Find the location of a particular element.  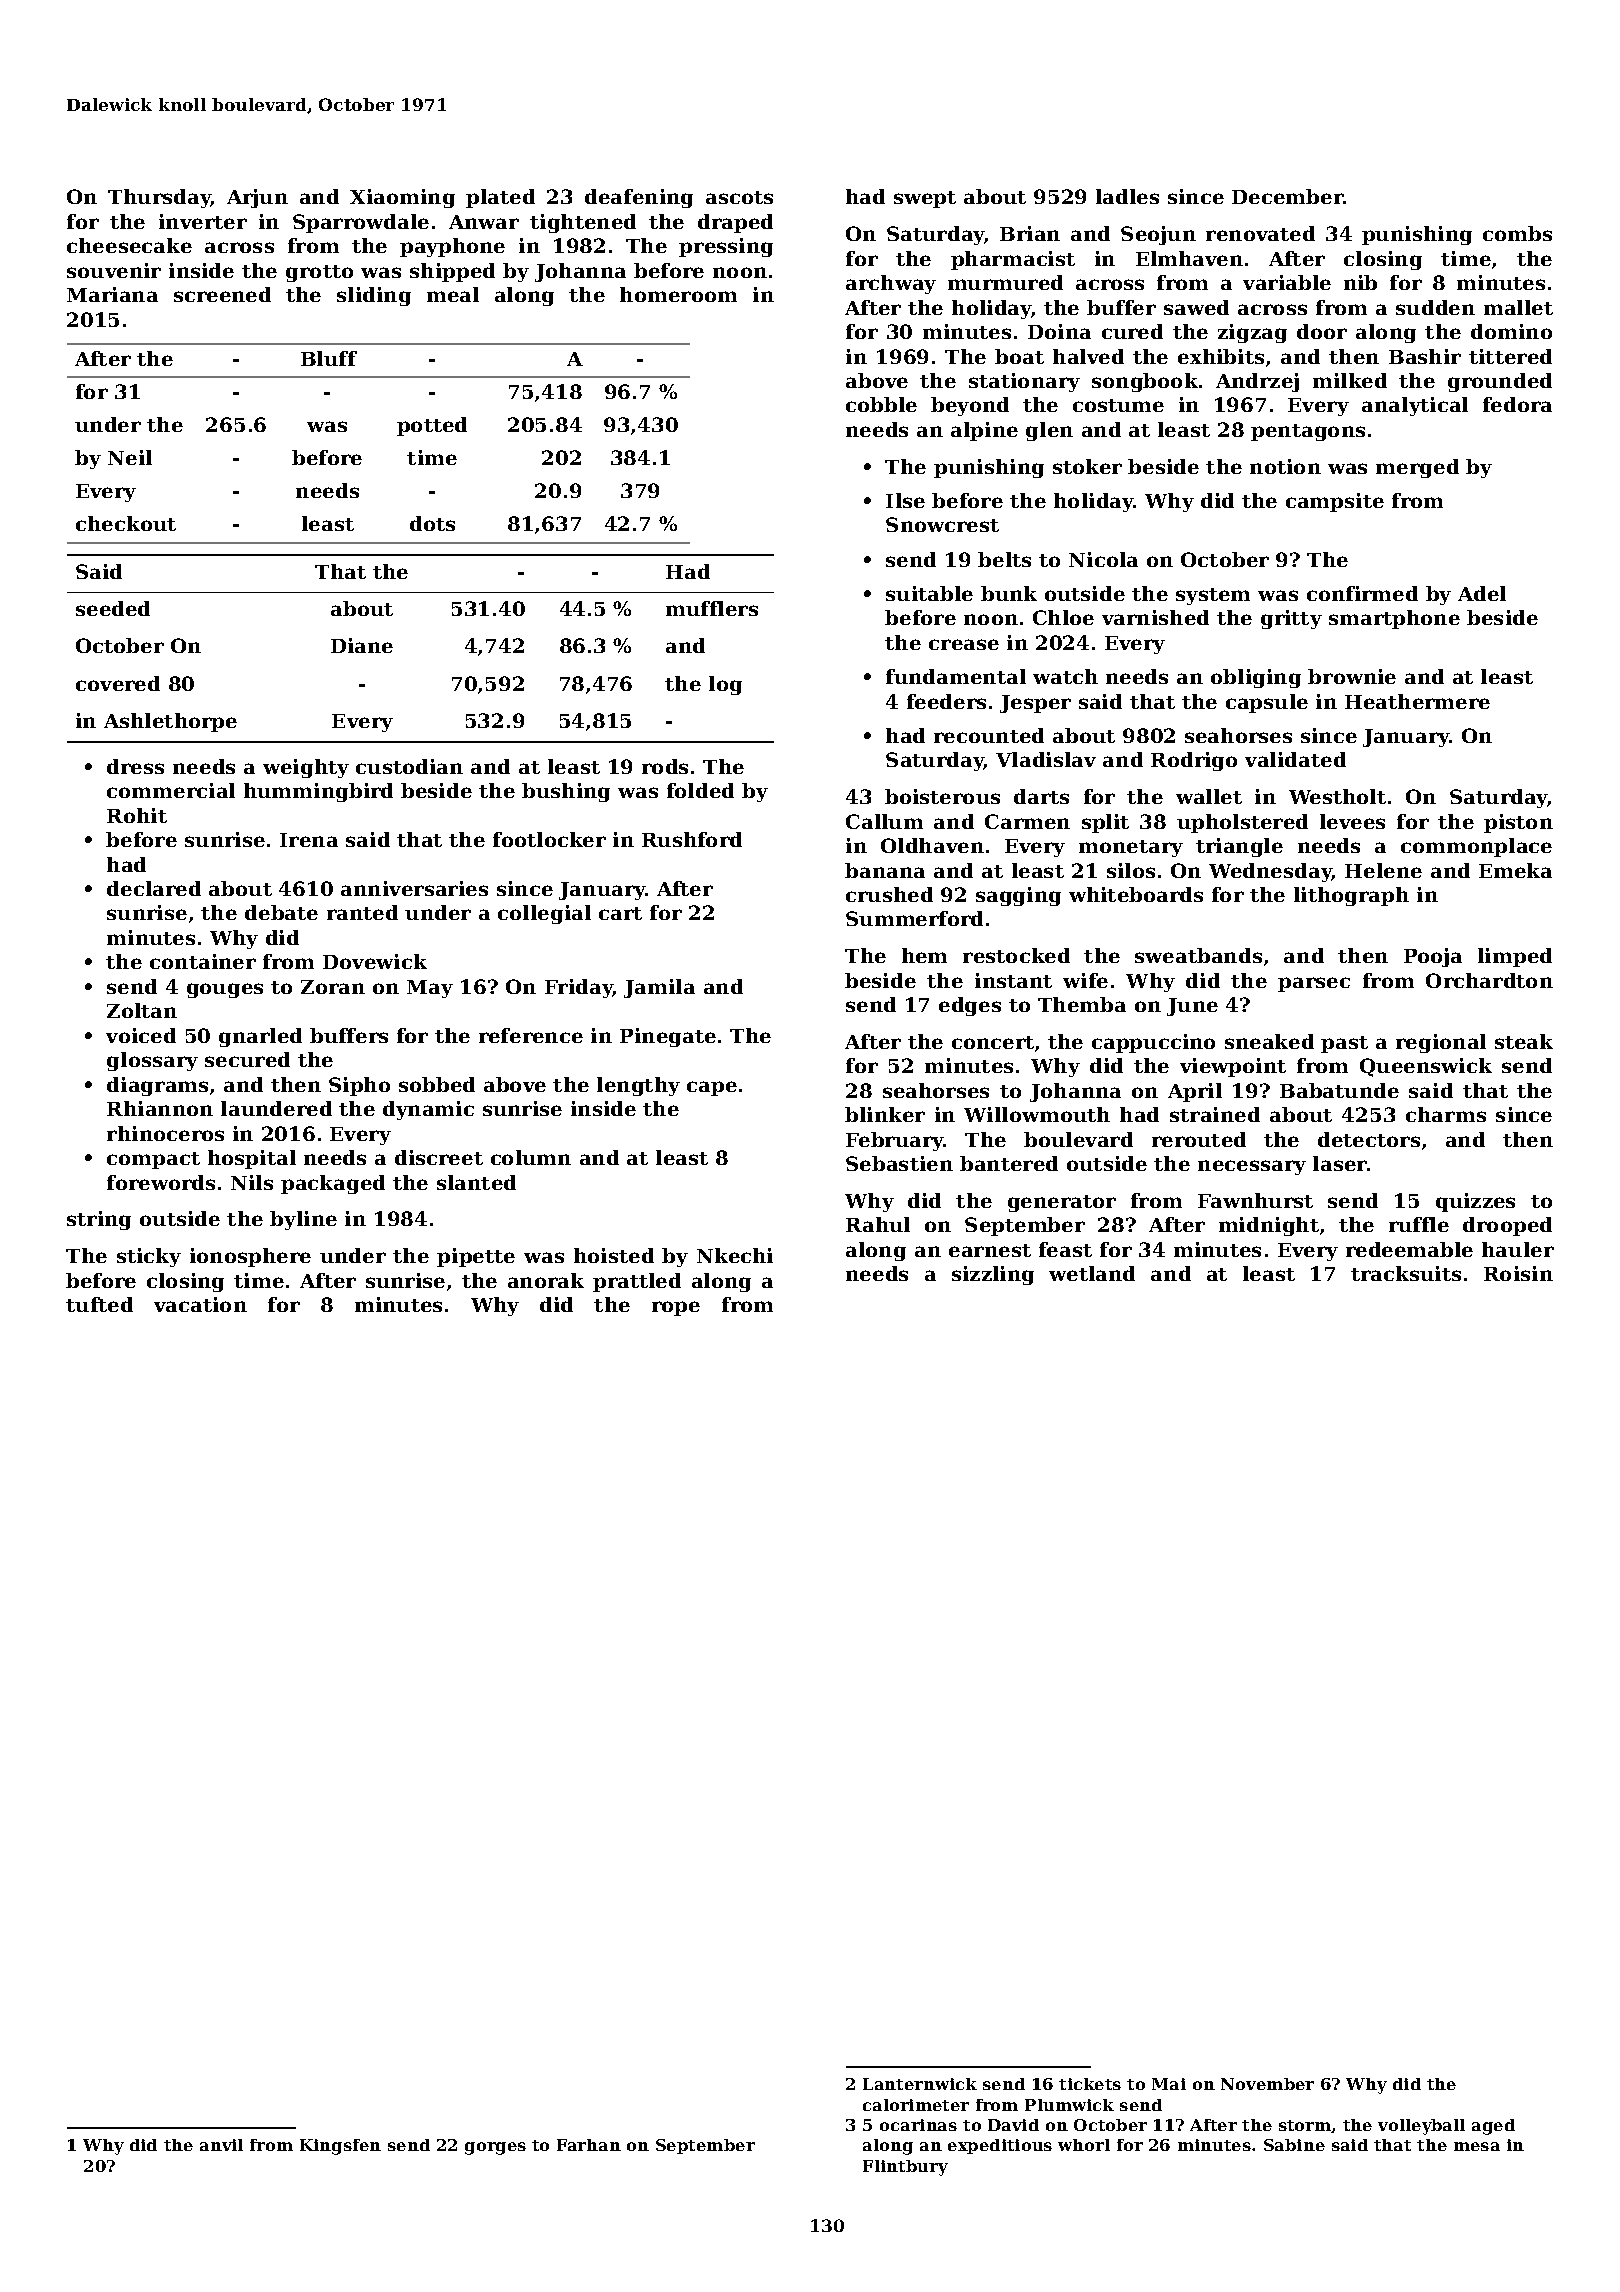

tufted is located at coordinates (99, 1304).
